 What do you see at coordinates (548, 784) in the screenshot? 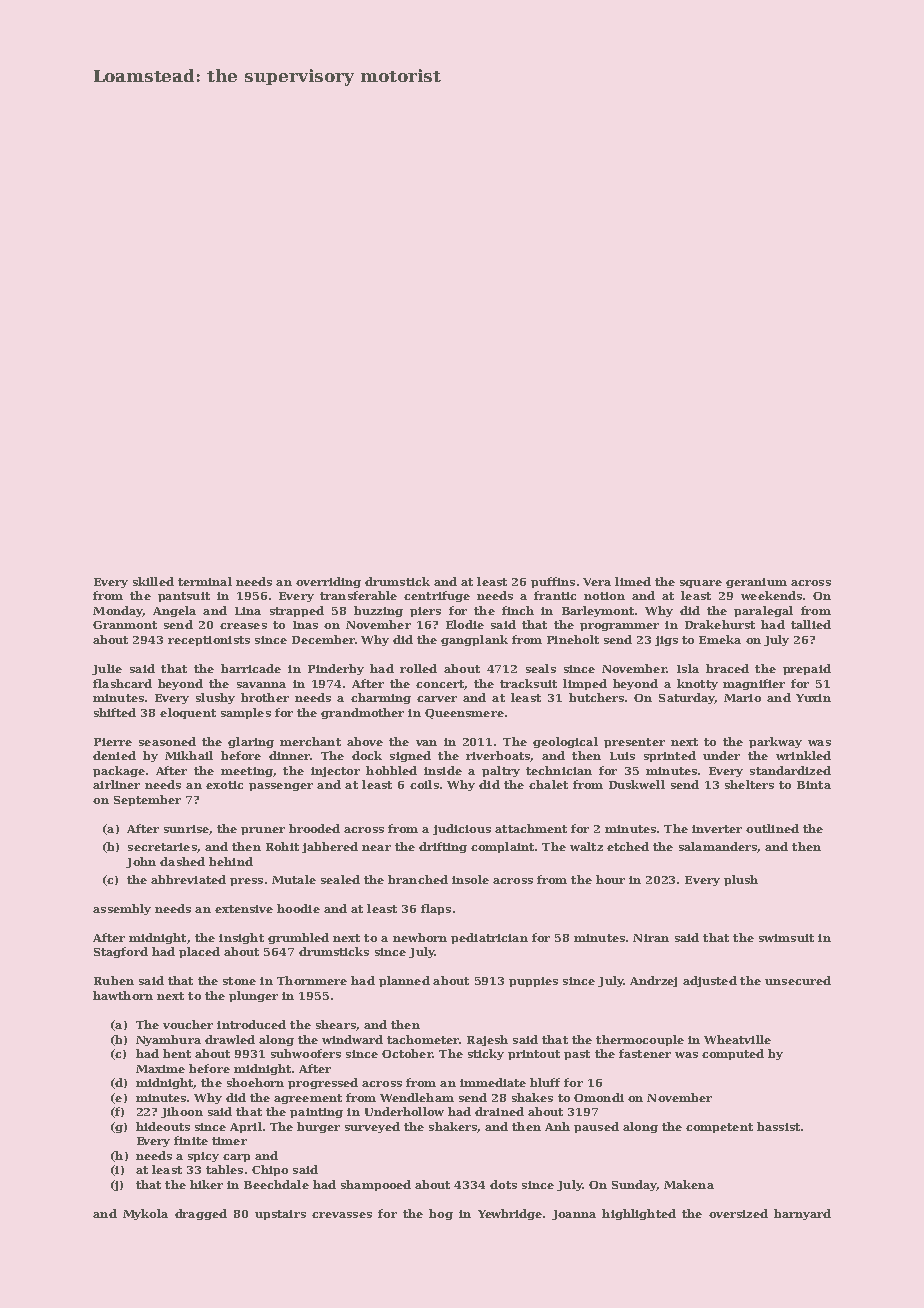
I see `chalet` at bounding box center [548, 784].
